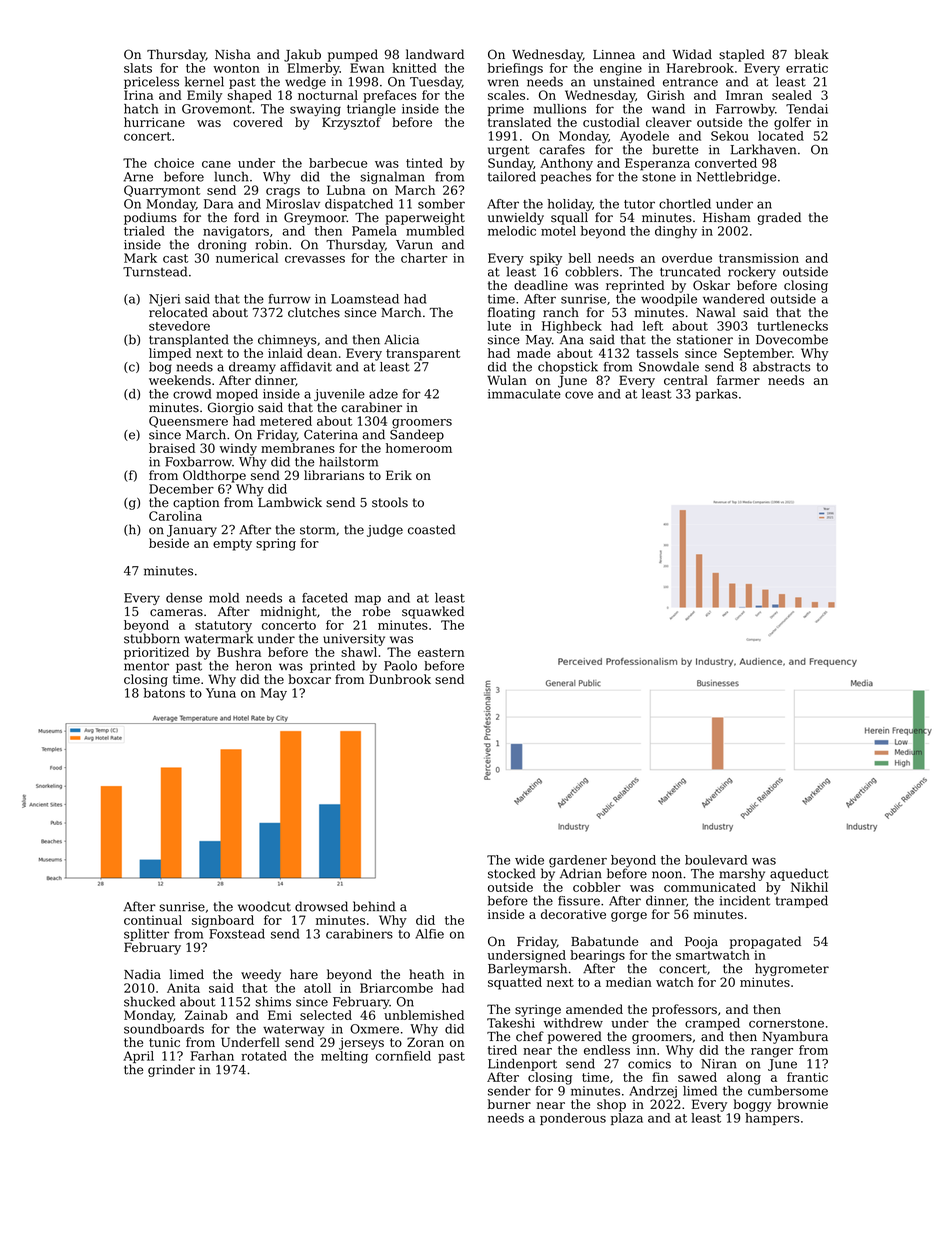 This page has width=952, height=1233. Describe the element at coordinates (359, 205) in the page. I see `dispatched` at that location.
